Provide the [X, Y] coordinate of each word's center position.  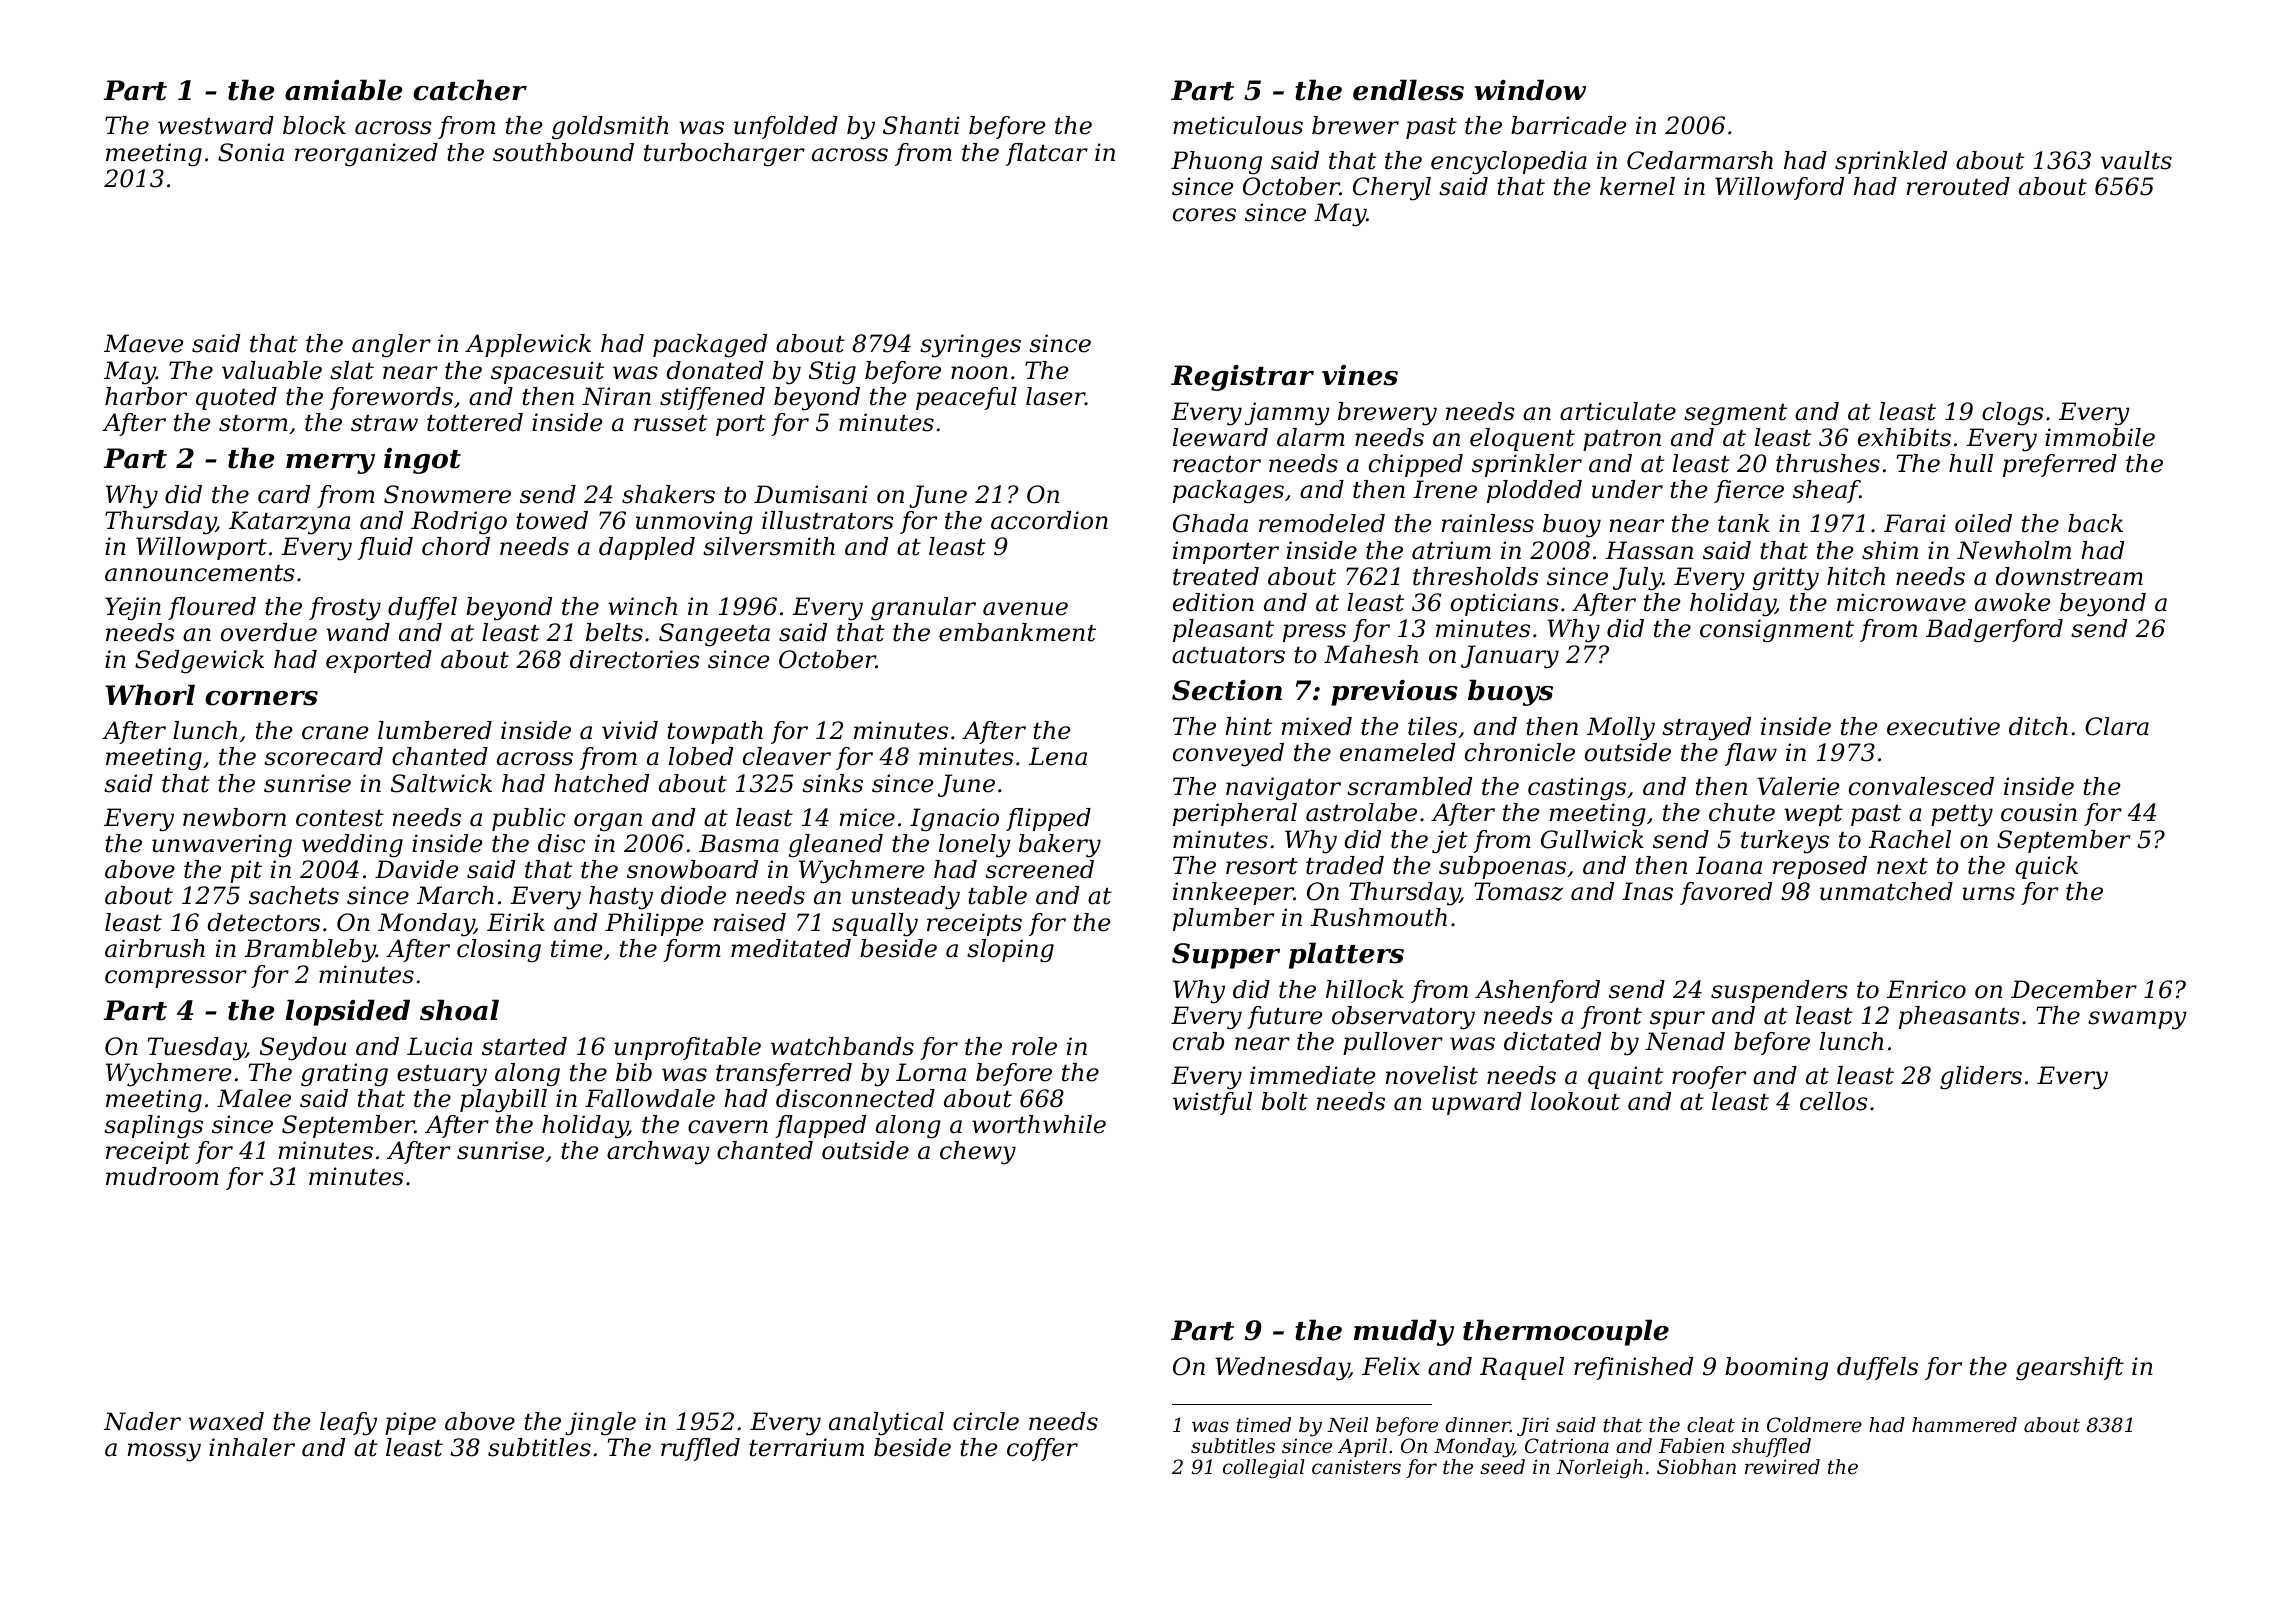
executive [1943, 726]
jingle [600, 1424]
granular [923, 609]
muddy [1404, 1332]
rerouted [1958, 186]
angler [391, 346]
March [455, 895]
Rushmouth [1379, 917]
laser [1055, 396]
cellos [1834, 1101]
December [2074, 989]
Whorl [150, 695]
